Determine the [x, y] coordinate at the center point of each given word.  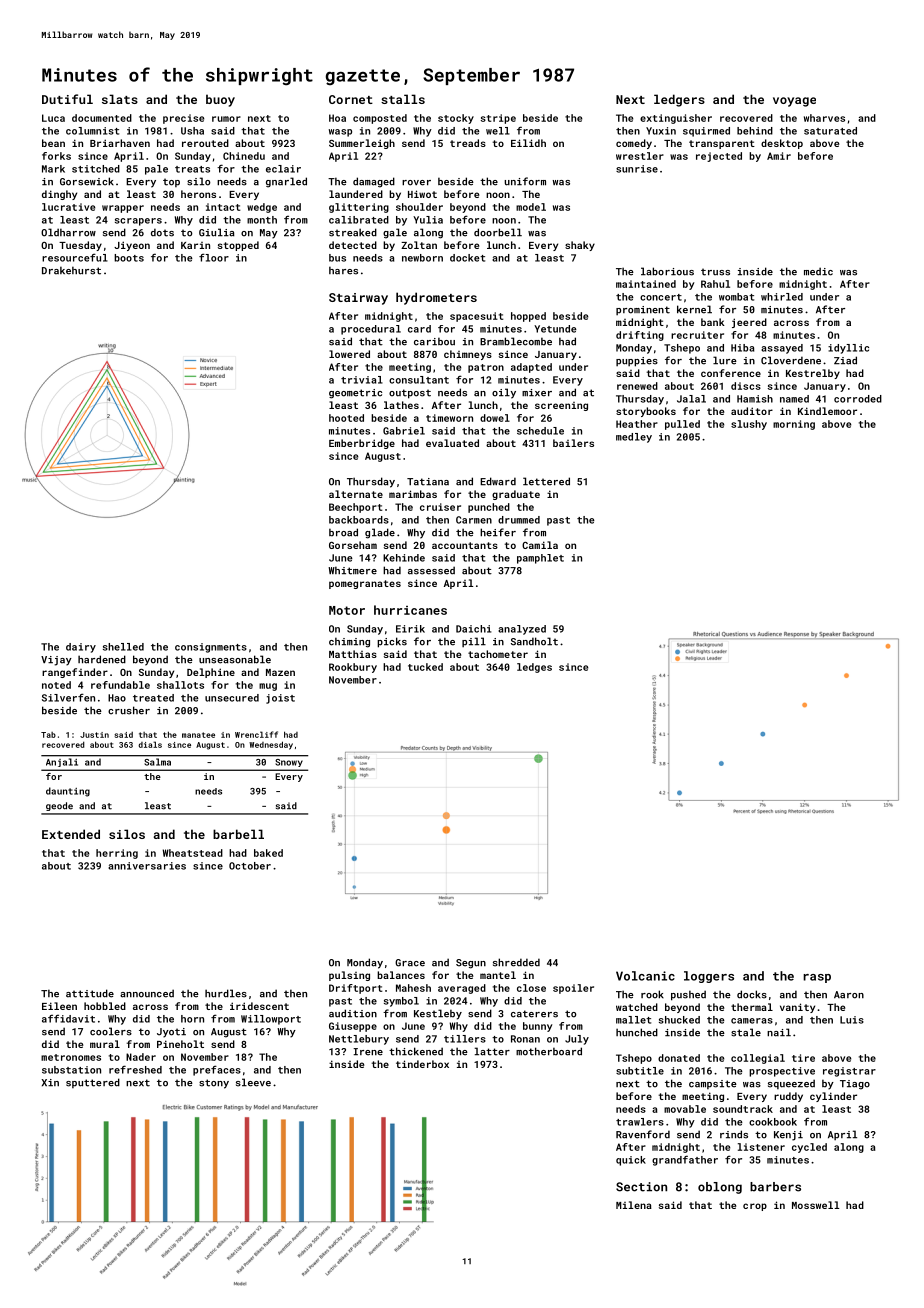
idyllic [848, 349]
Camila [540, 545]
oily [504, 393]
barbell [238, 834]
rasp [817, 978]
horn [192, 1019]
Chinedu [244, 156]
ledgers [679, 100]
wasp [340, 133]
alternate [356, 494]
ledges [534, 668]
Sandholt [534, 641]
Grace [410, 963]
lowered [349, 354]
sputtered [93, 1083]
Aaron [849, 995]
